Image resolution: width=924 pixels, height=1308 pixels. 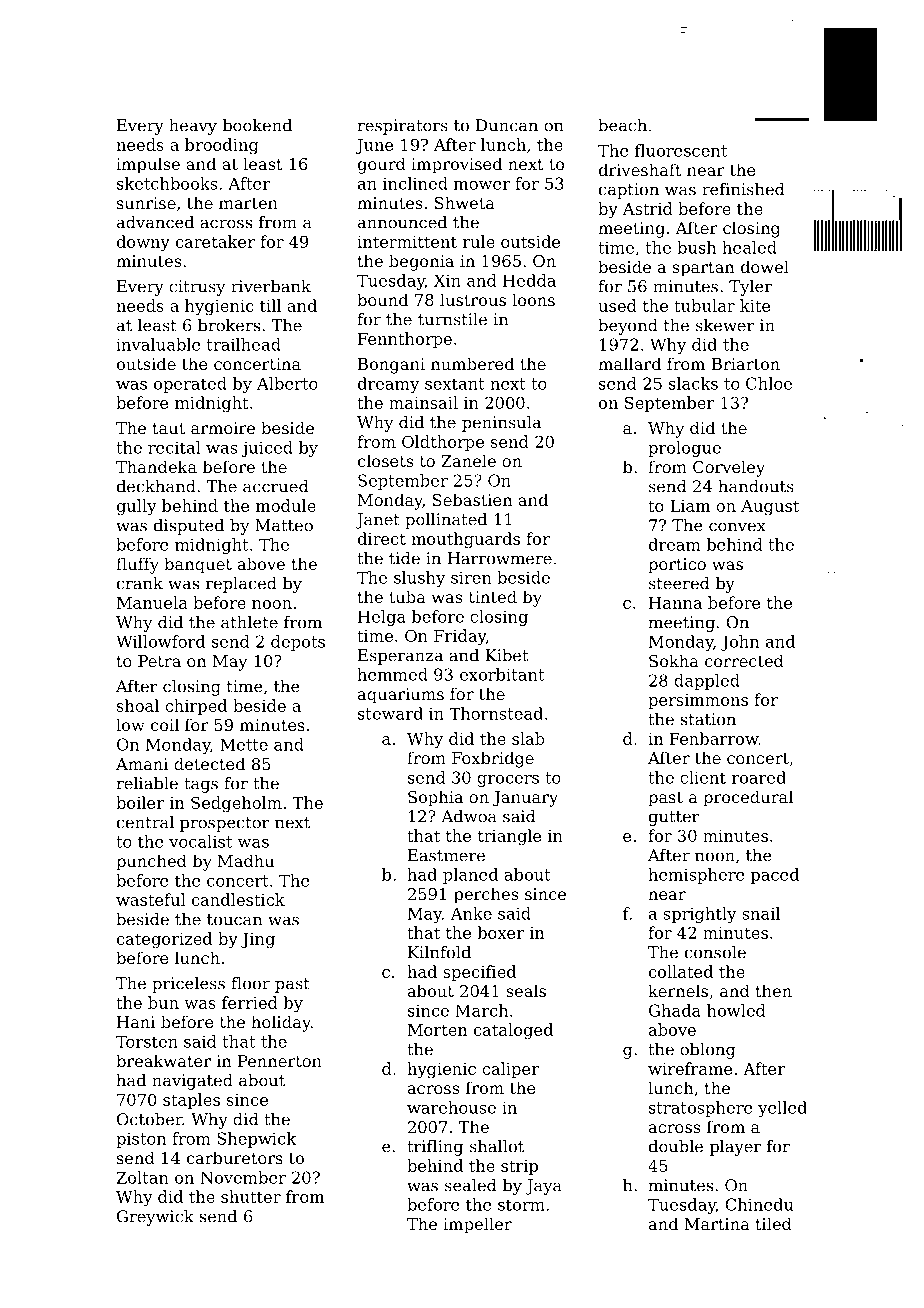 What do you see at coordinates (251, 1196) in the screenshot?
I see `shutter` at bounding box center [251, 1196].
